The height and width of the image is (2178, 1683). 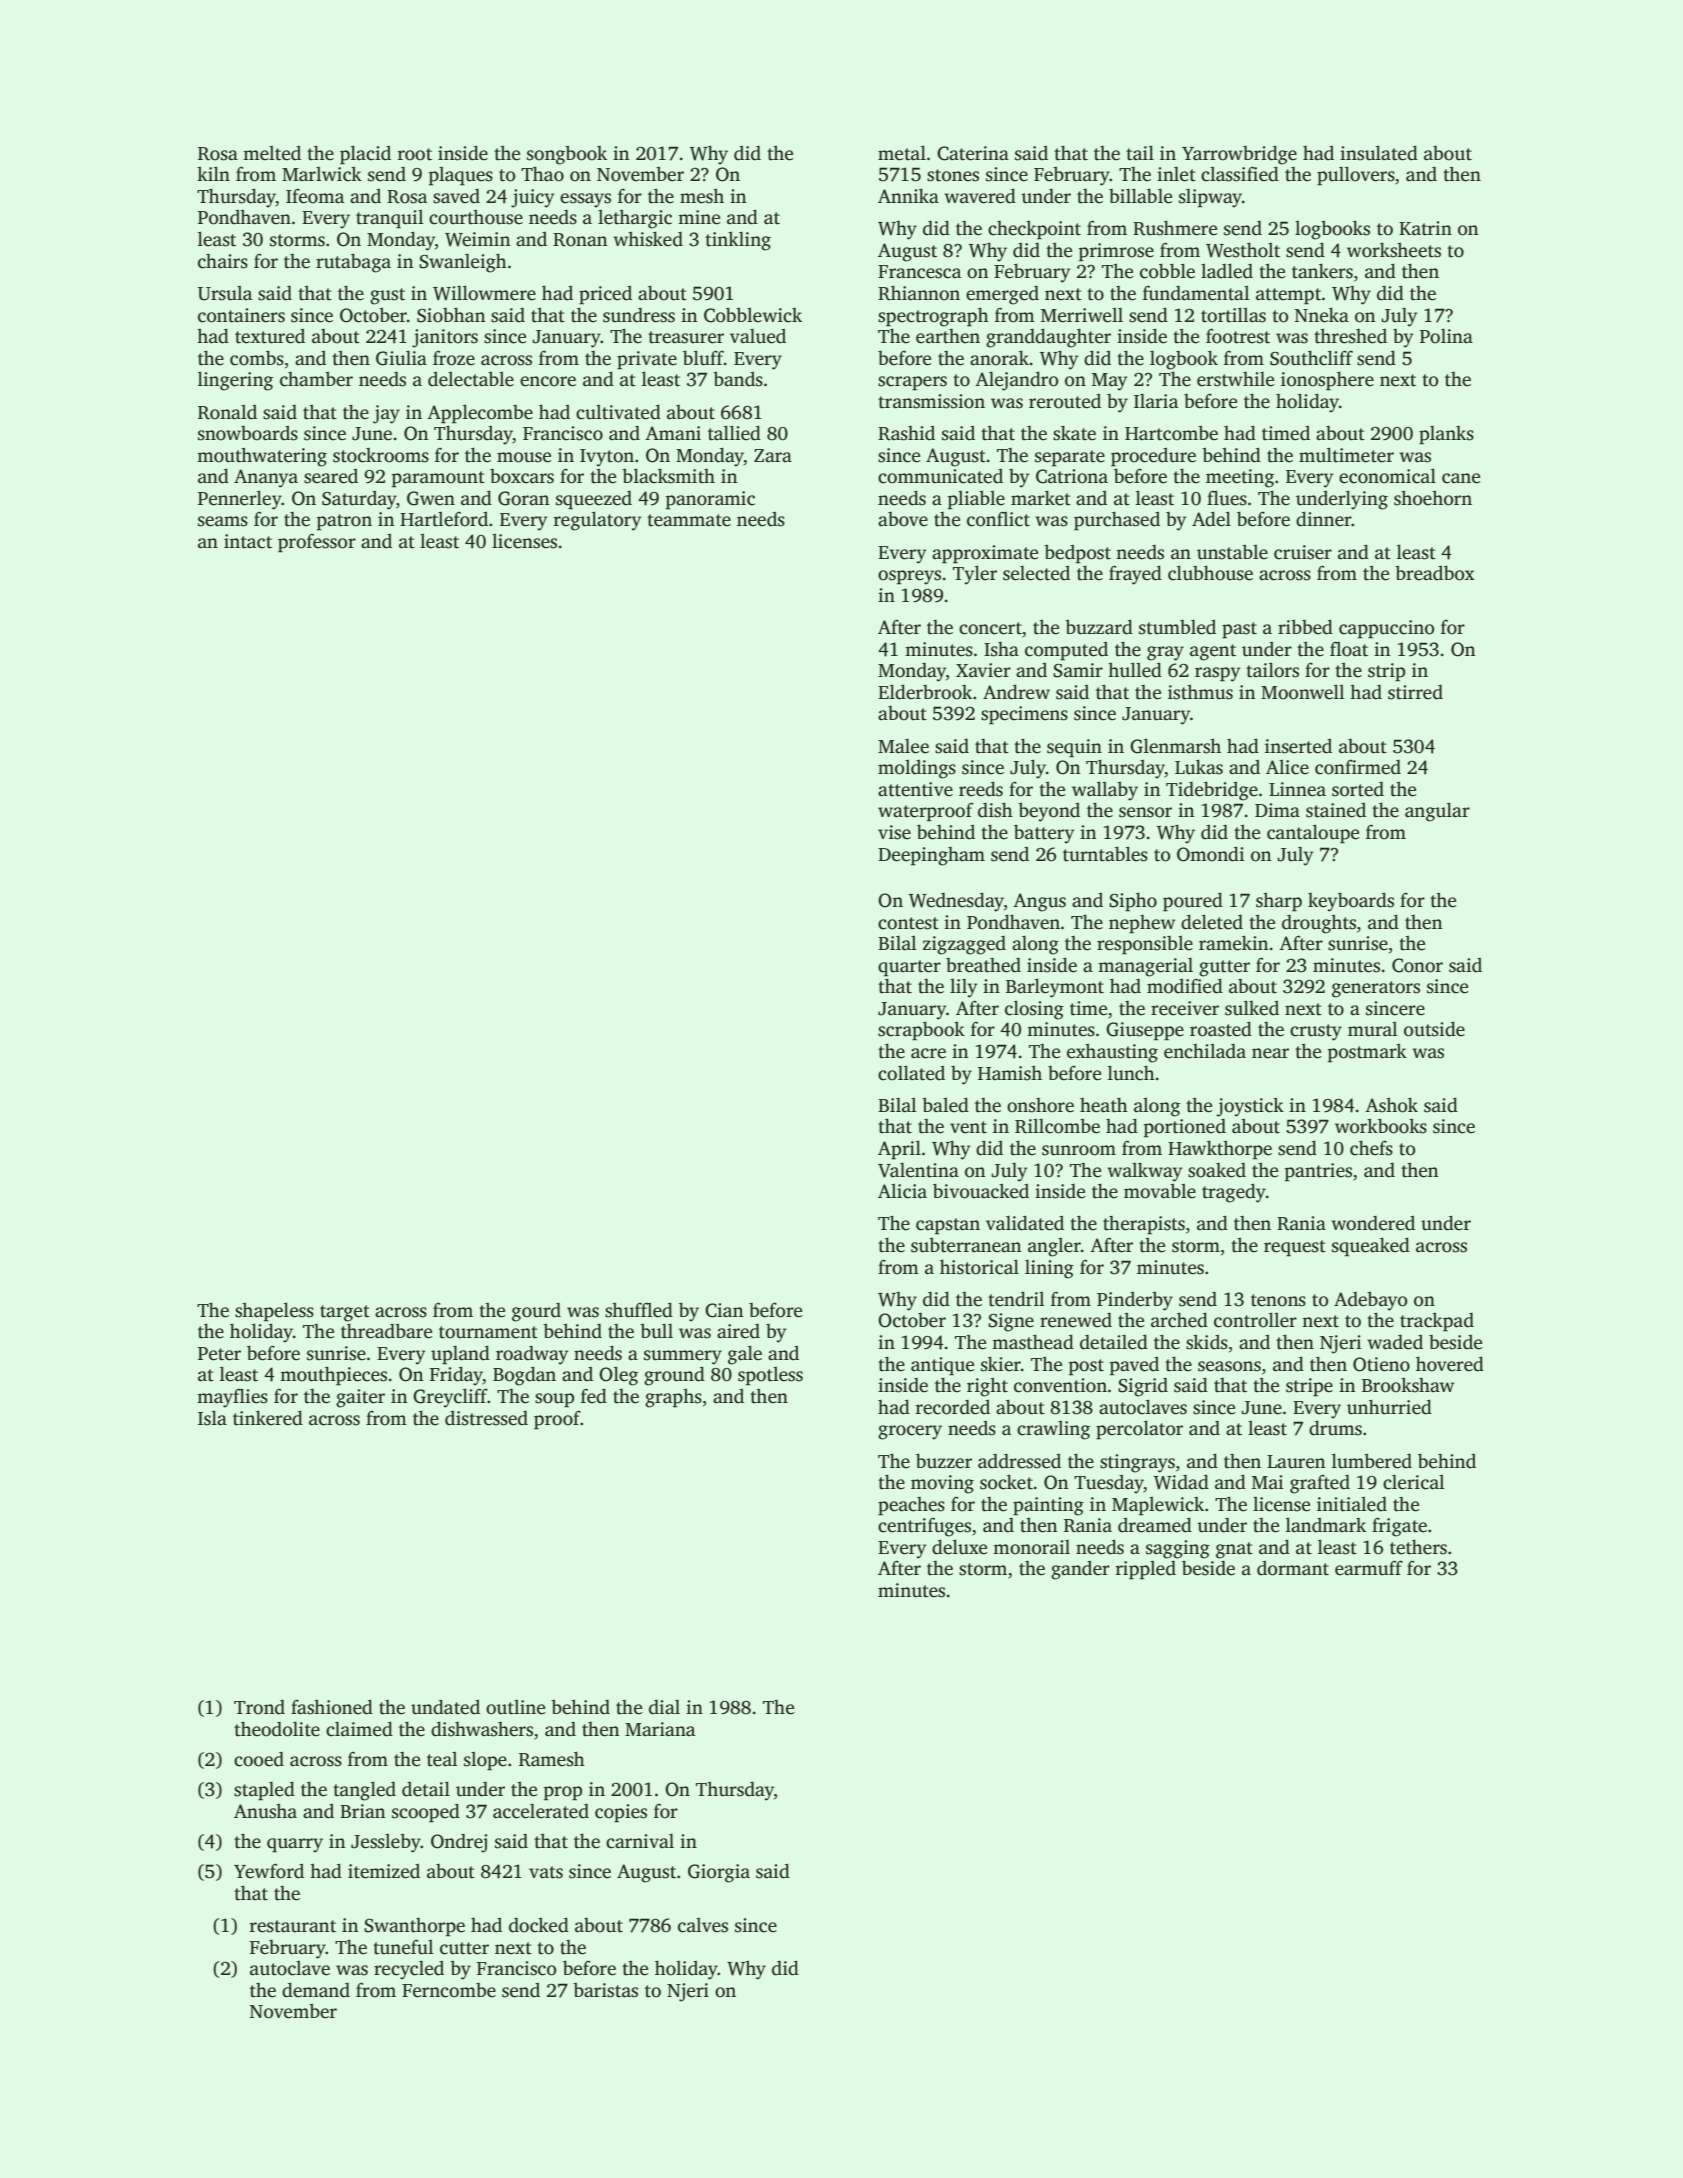 I want to click on calves, so click(x=703, y=1925).
